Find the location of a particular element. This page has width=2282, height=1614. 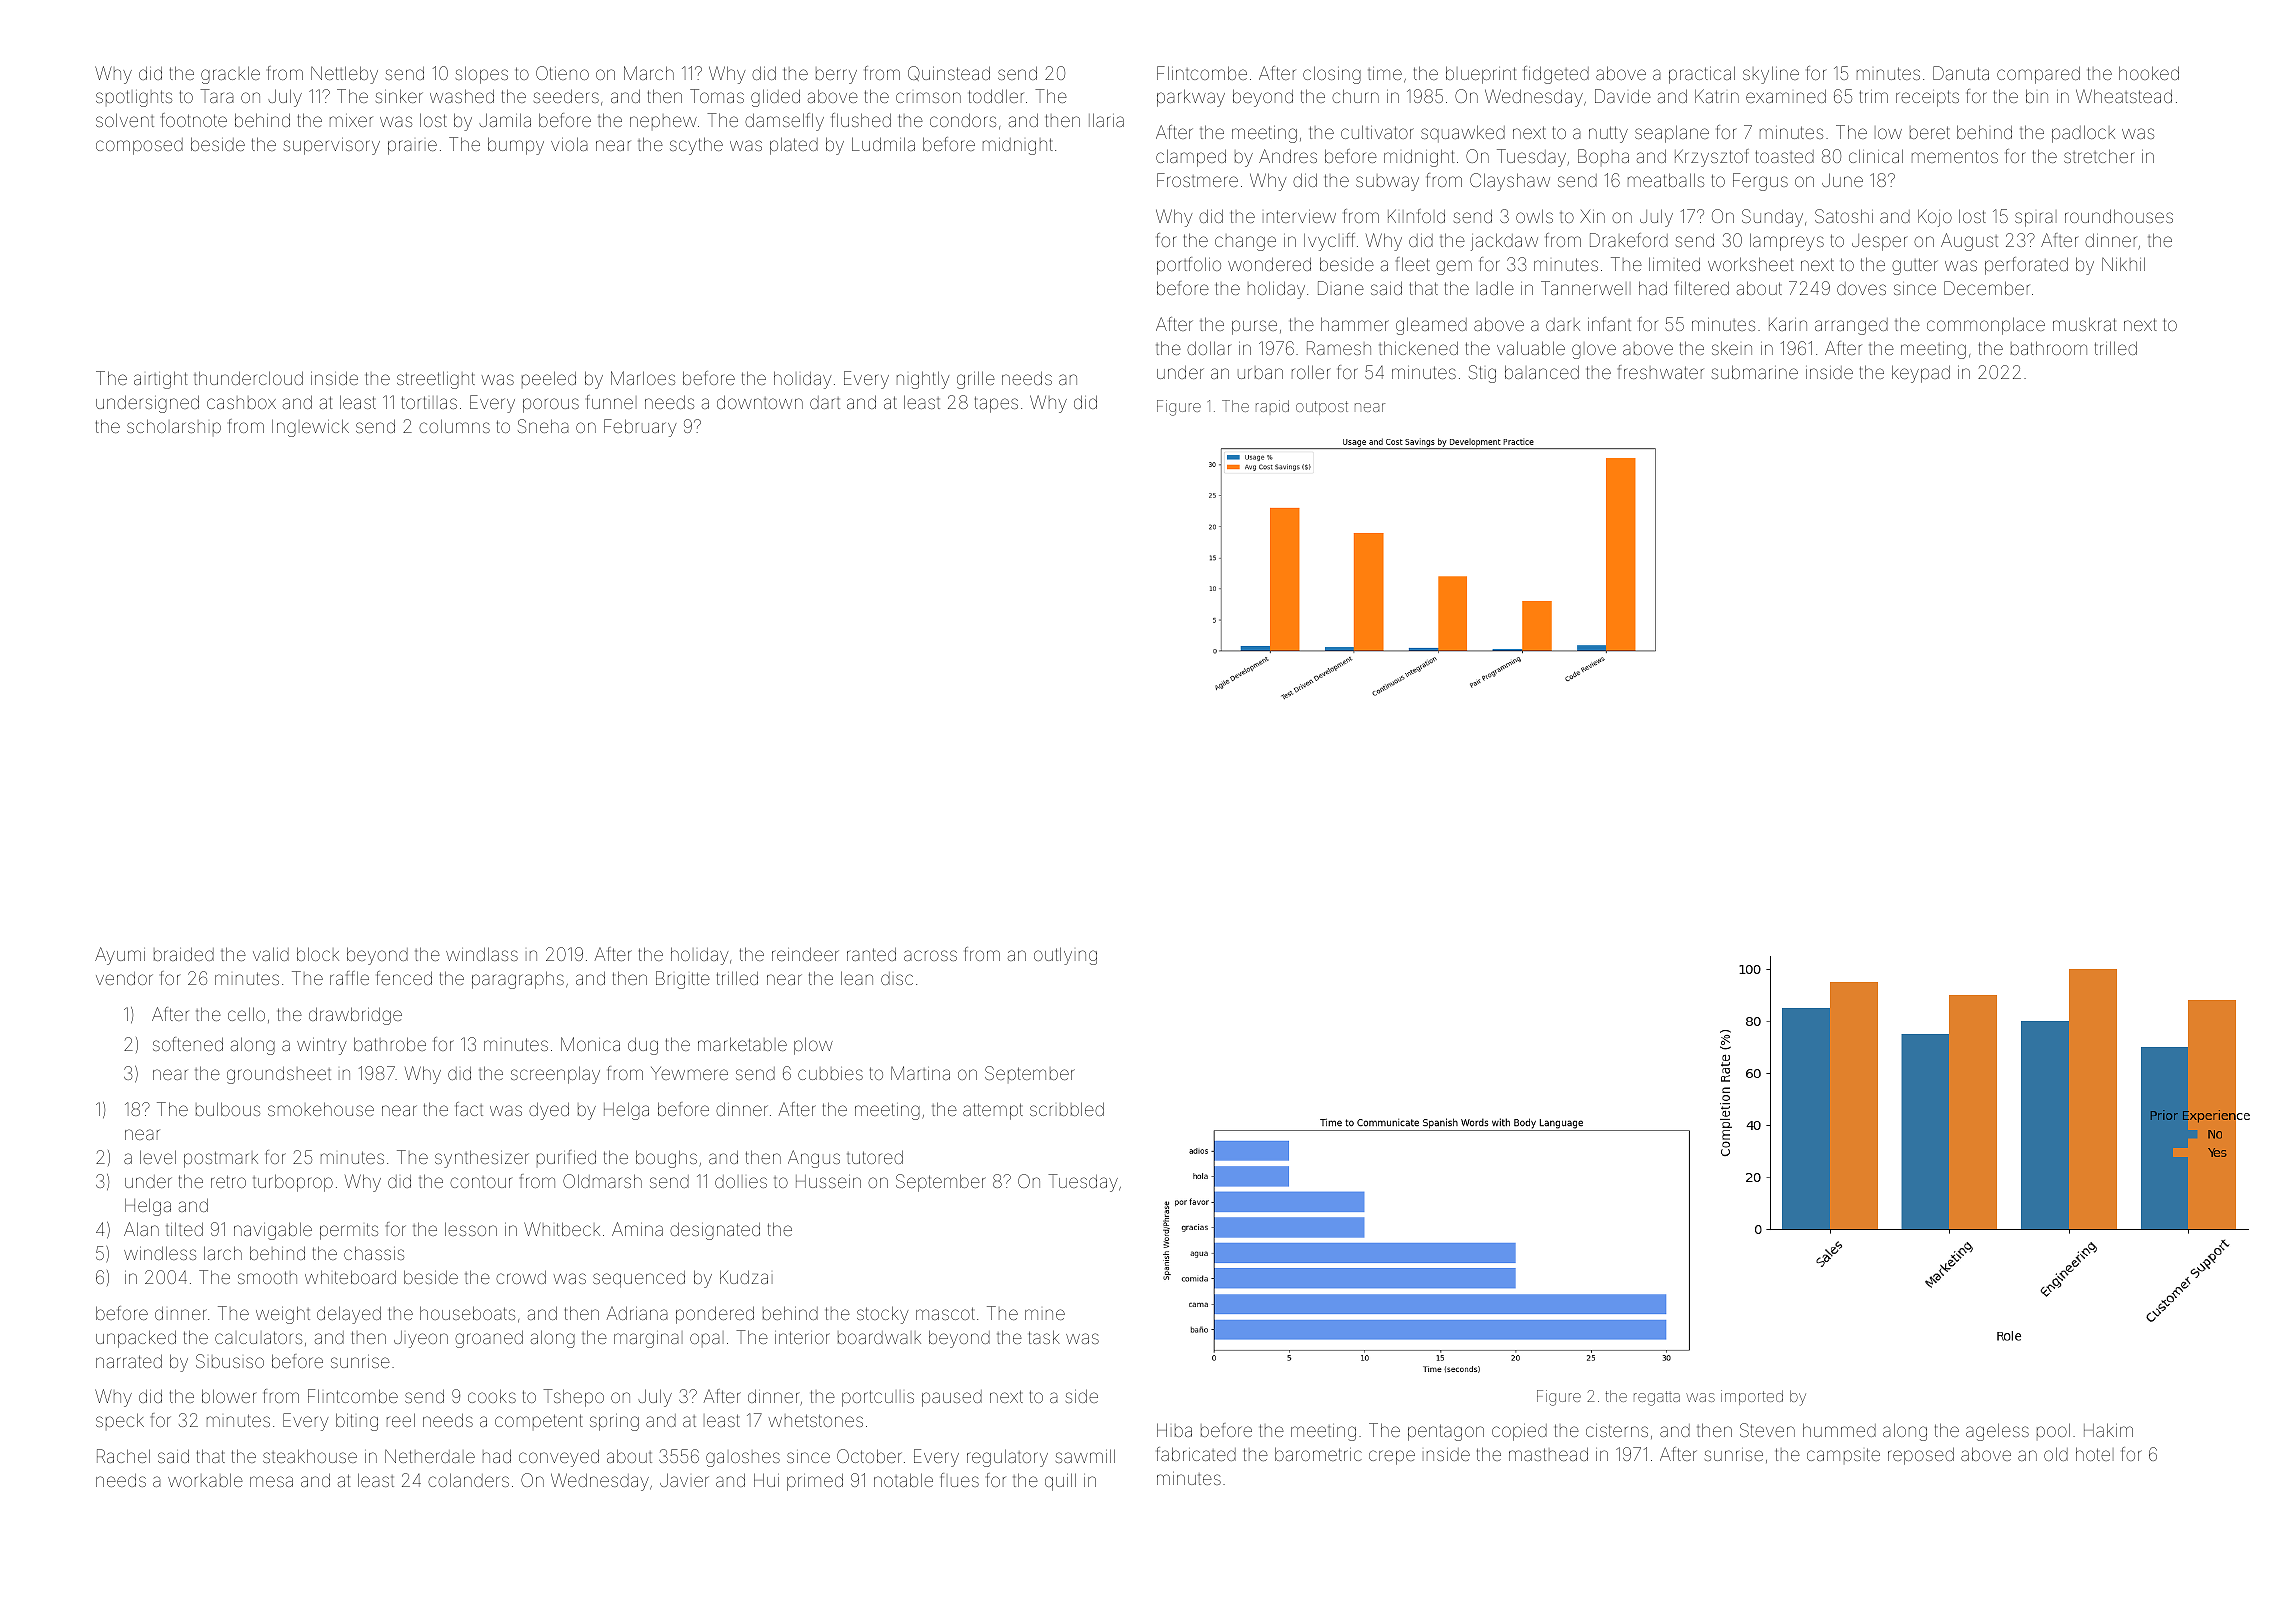

paragraphs is located at coordinates (518, 980).
